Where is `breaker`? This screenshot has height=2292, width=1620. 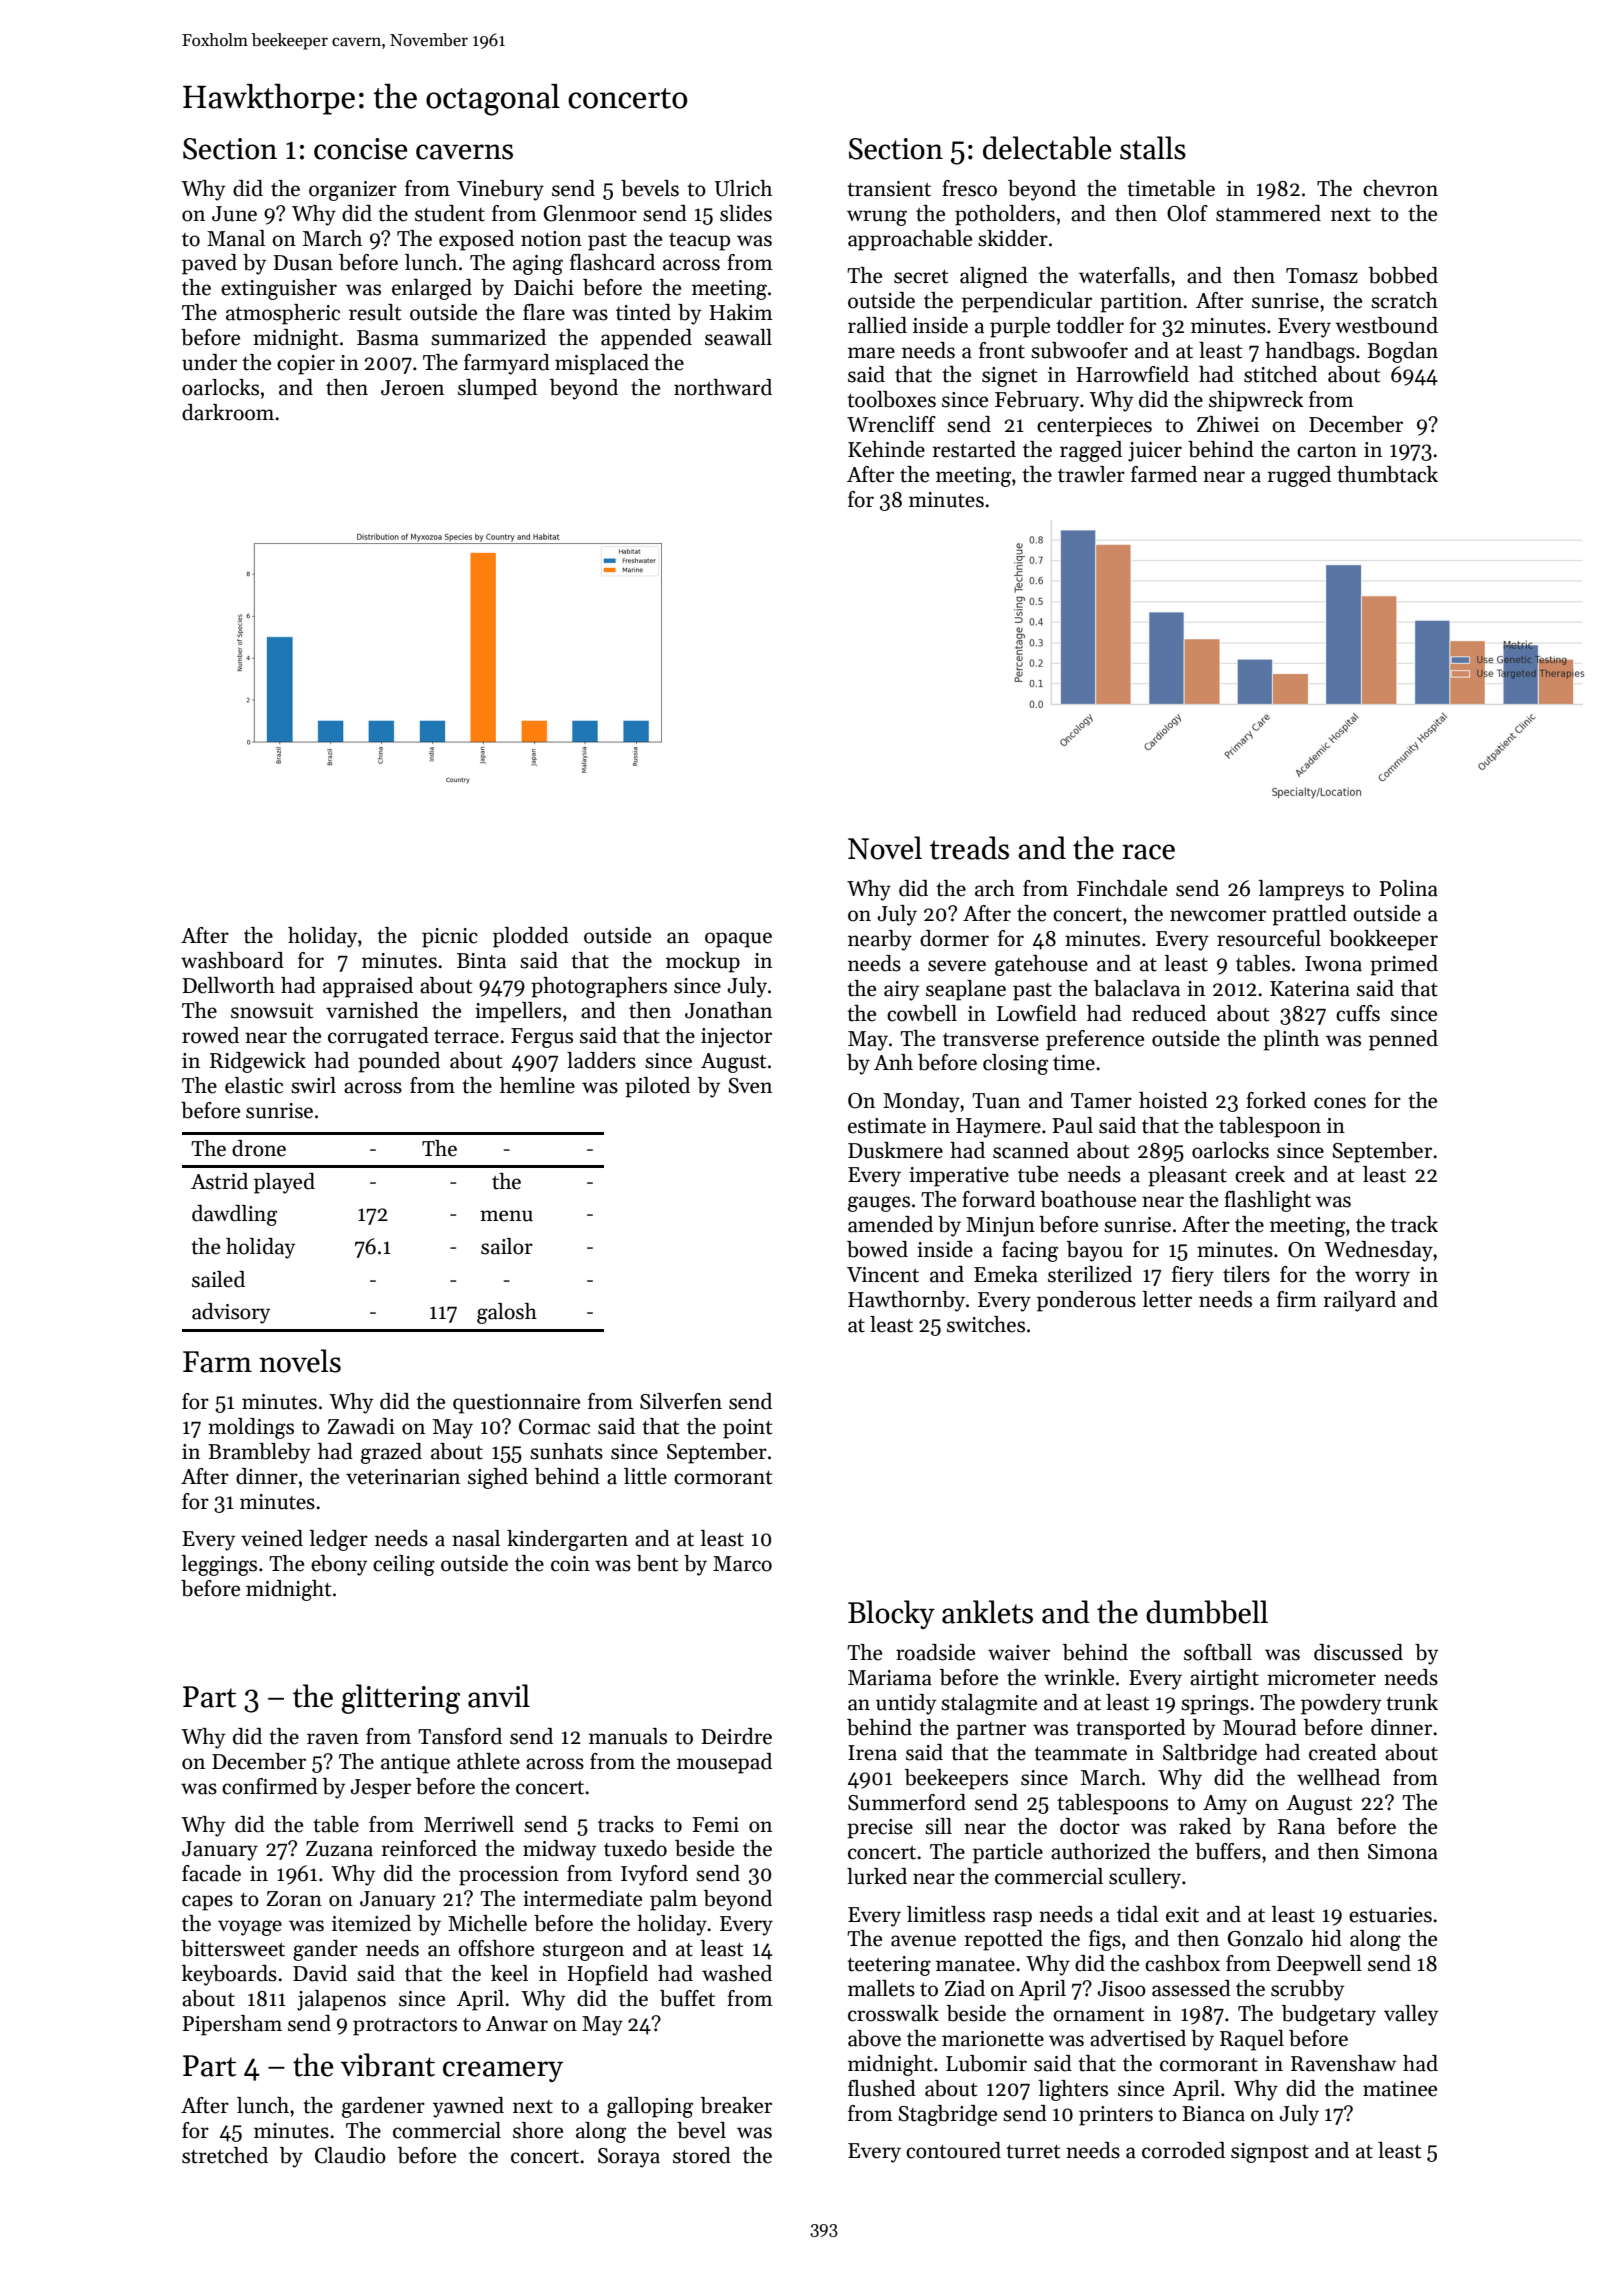
breaker is located at coordinates (736, 2105).
